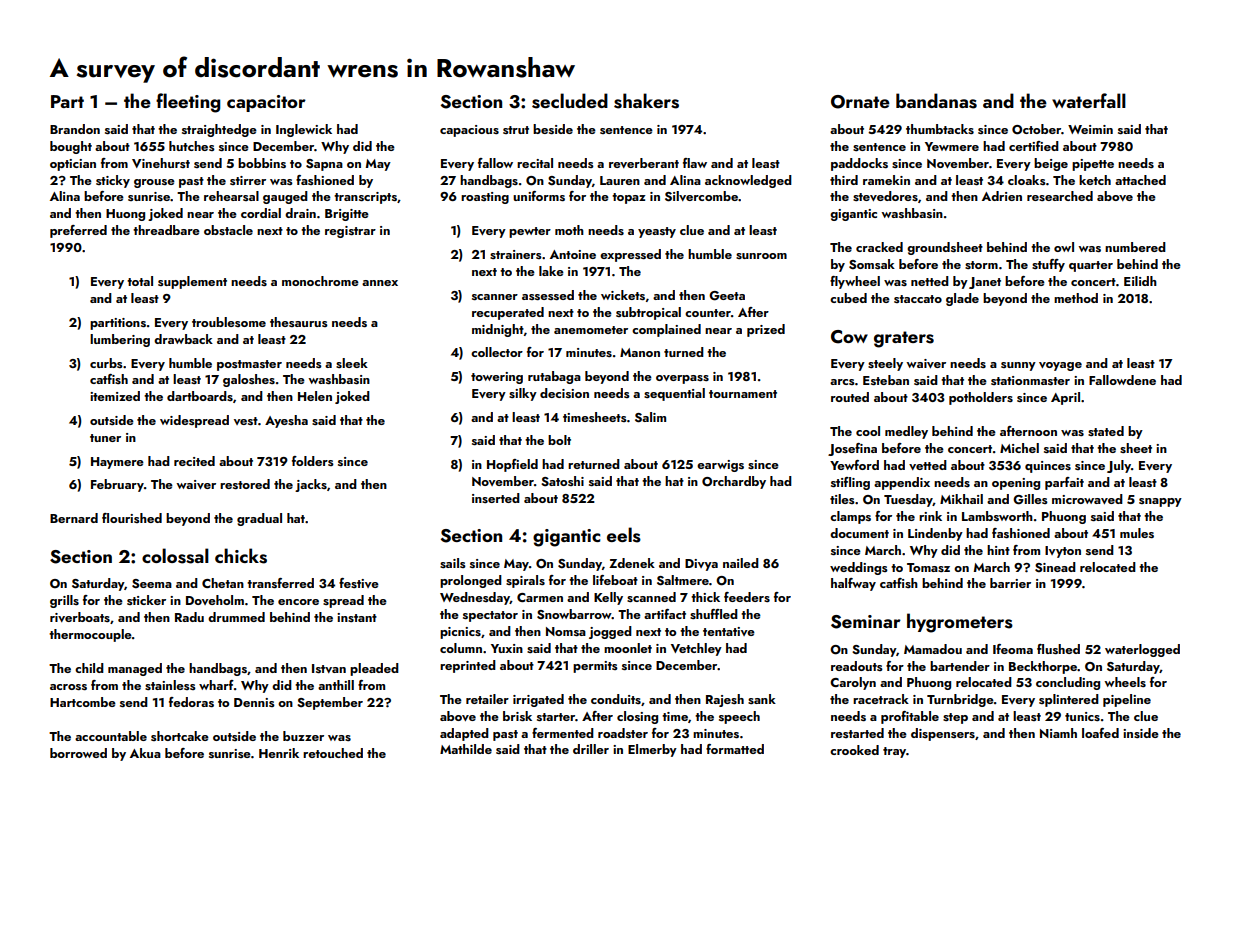  Describe the element at coordinates (311, 485) in the screenshot. I see `jacks` at that location.
